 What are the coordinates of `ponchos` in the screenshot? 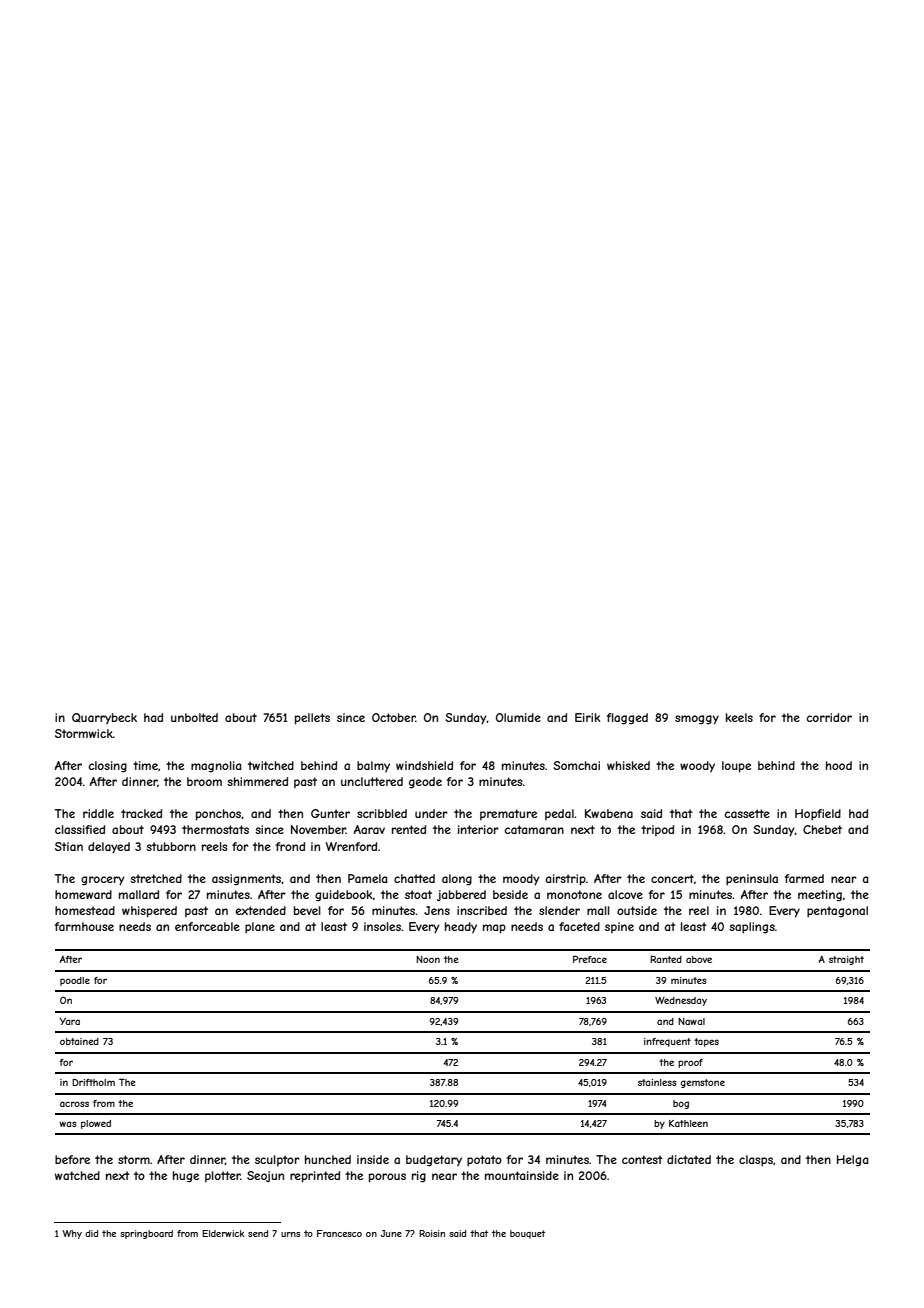 It's located at (218, 815).
